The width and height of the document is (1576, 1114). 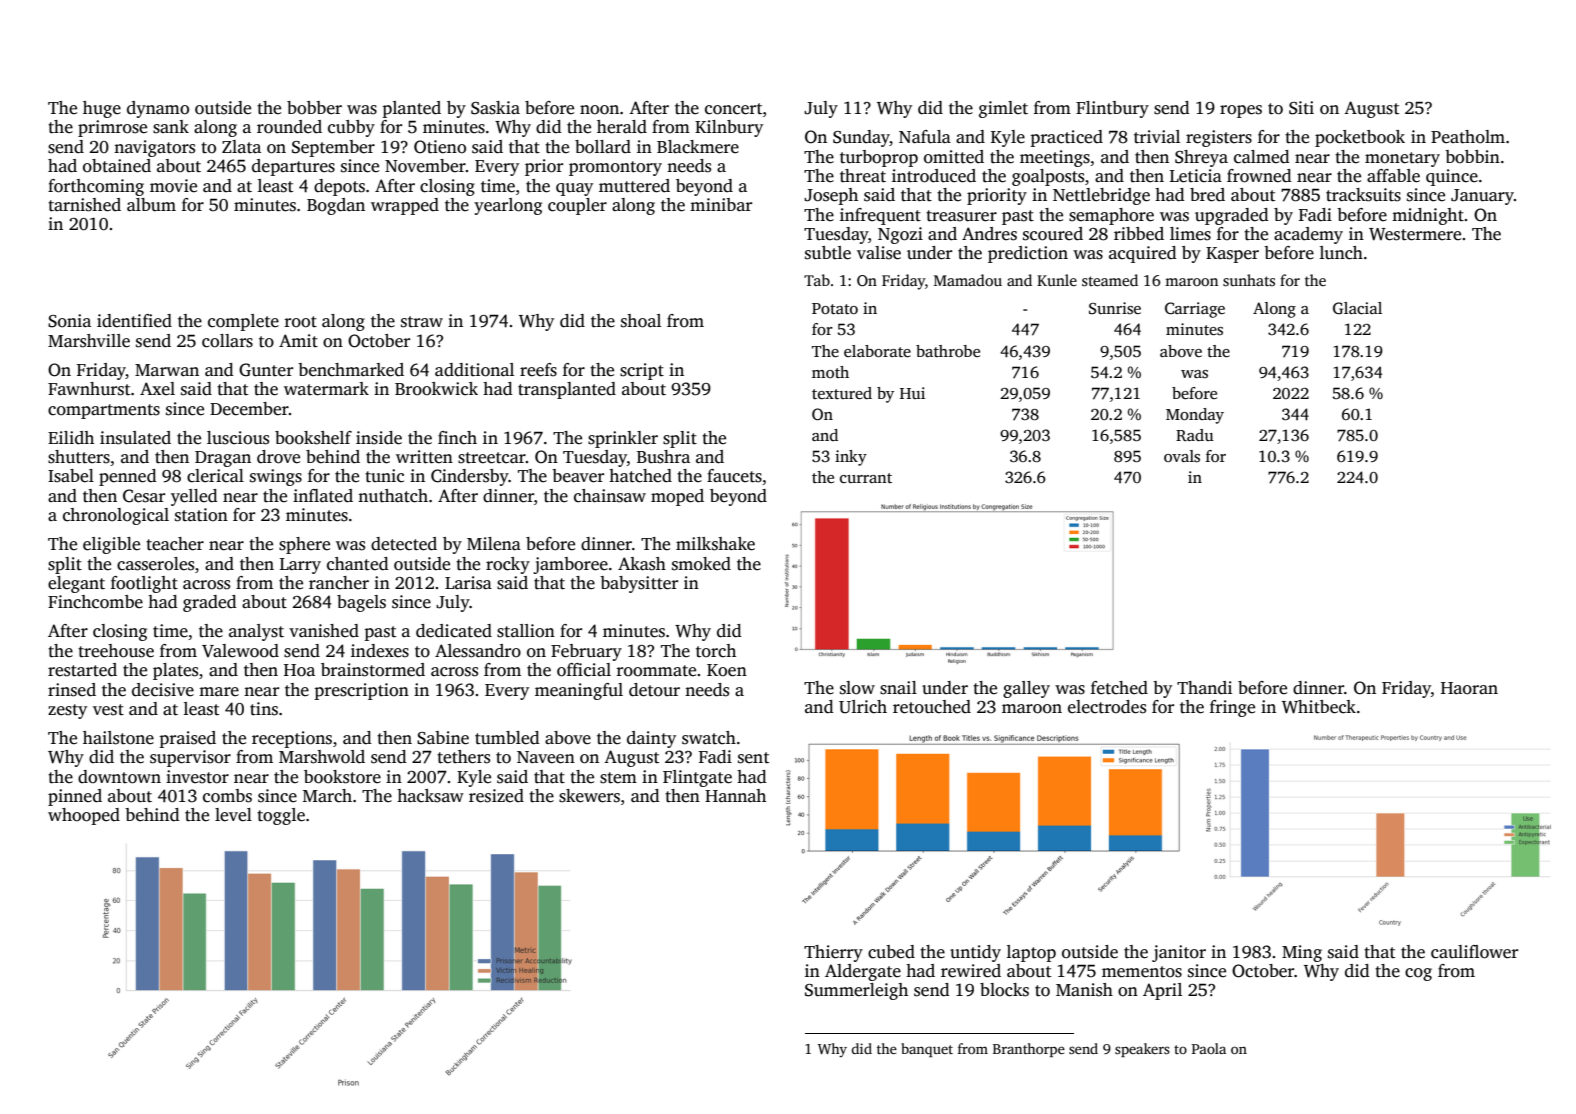 What do you see at coordinates (281, 816) in the document?
I see `toggle` at bounding box center [281, 816].
